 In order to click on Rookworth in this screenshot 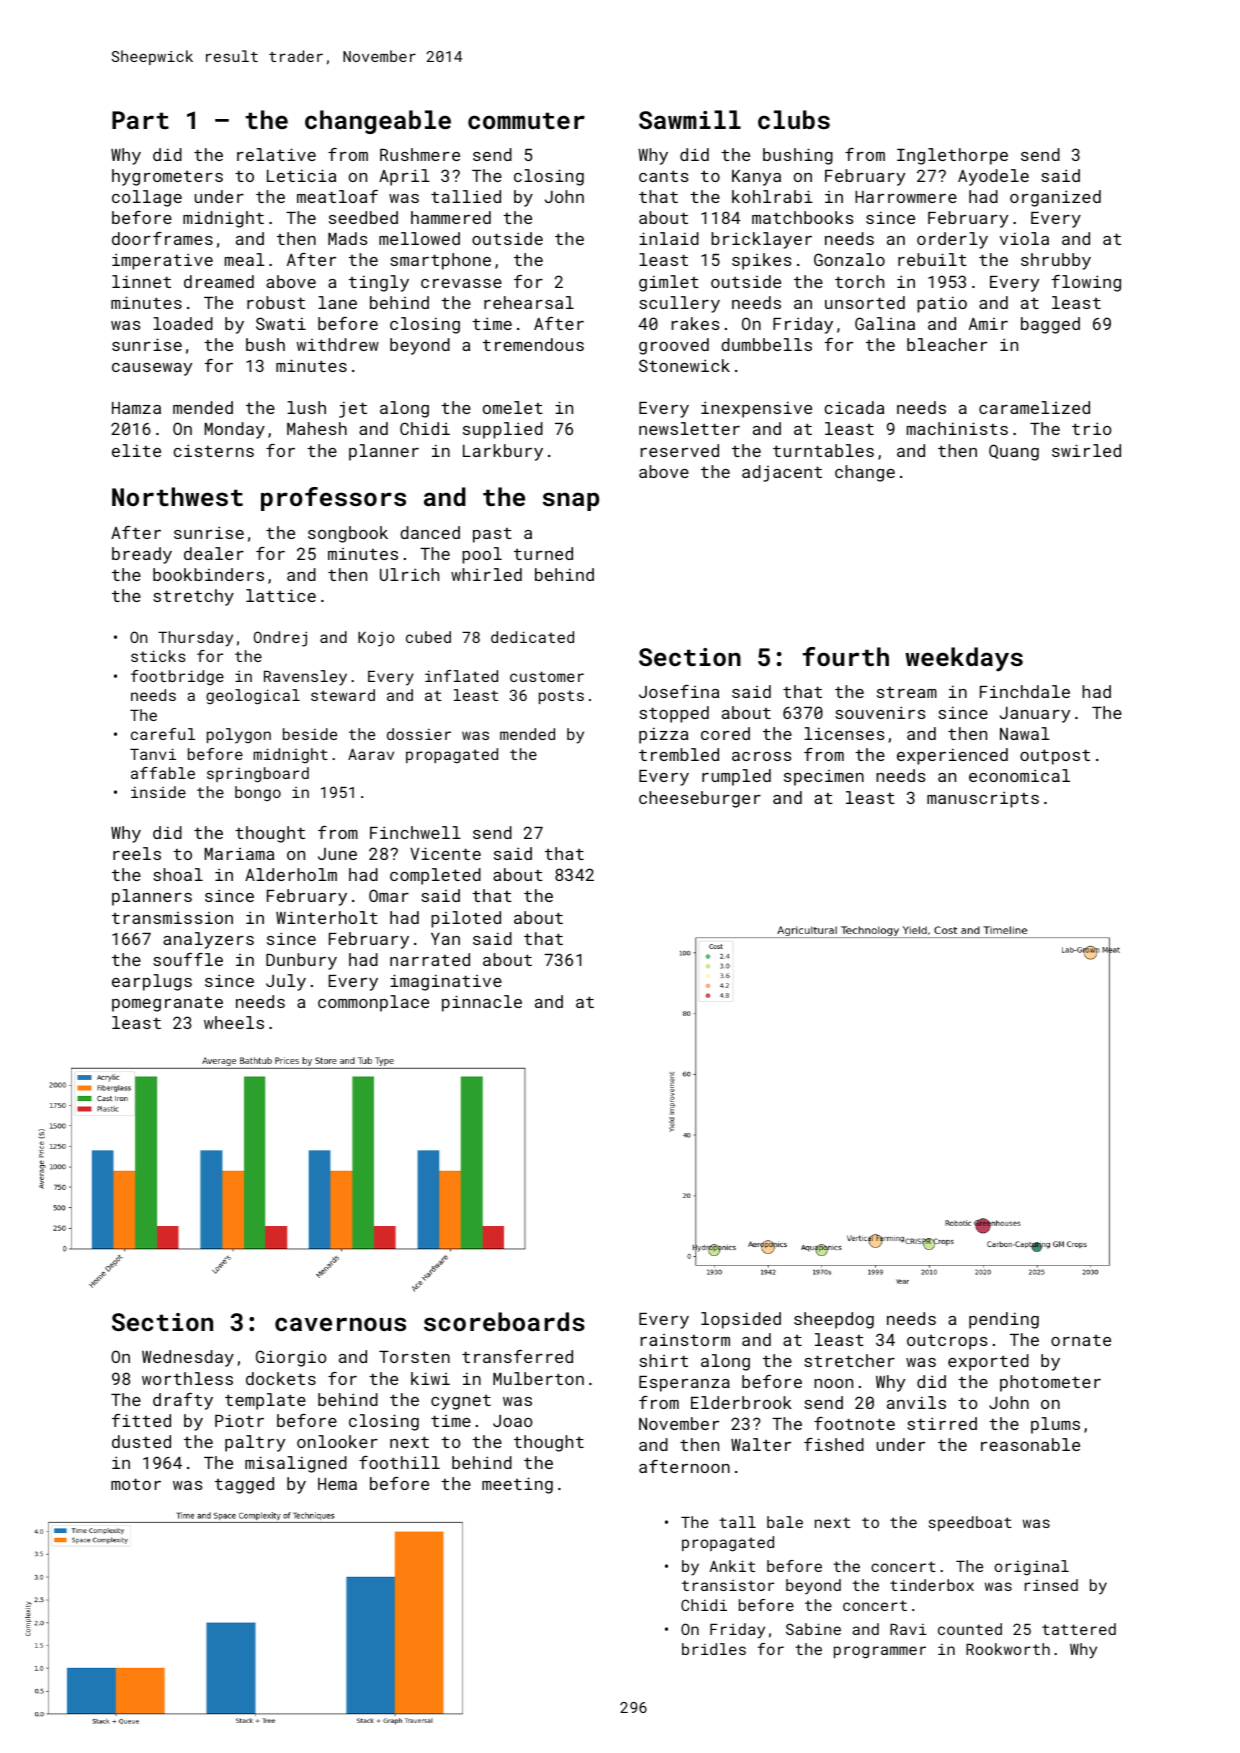, I will do `click(1008, 1649)`.
